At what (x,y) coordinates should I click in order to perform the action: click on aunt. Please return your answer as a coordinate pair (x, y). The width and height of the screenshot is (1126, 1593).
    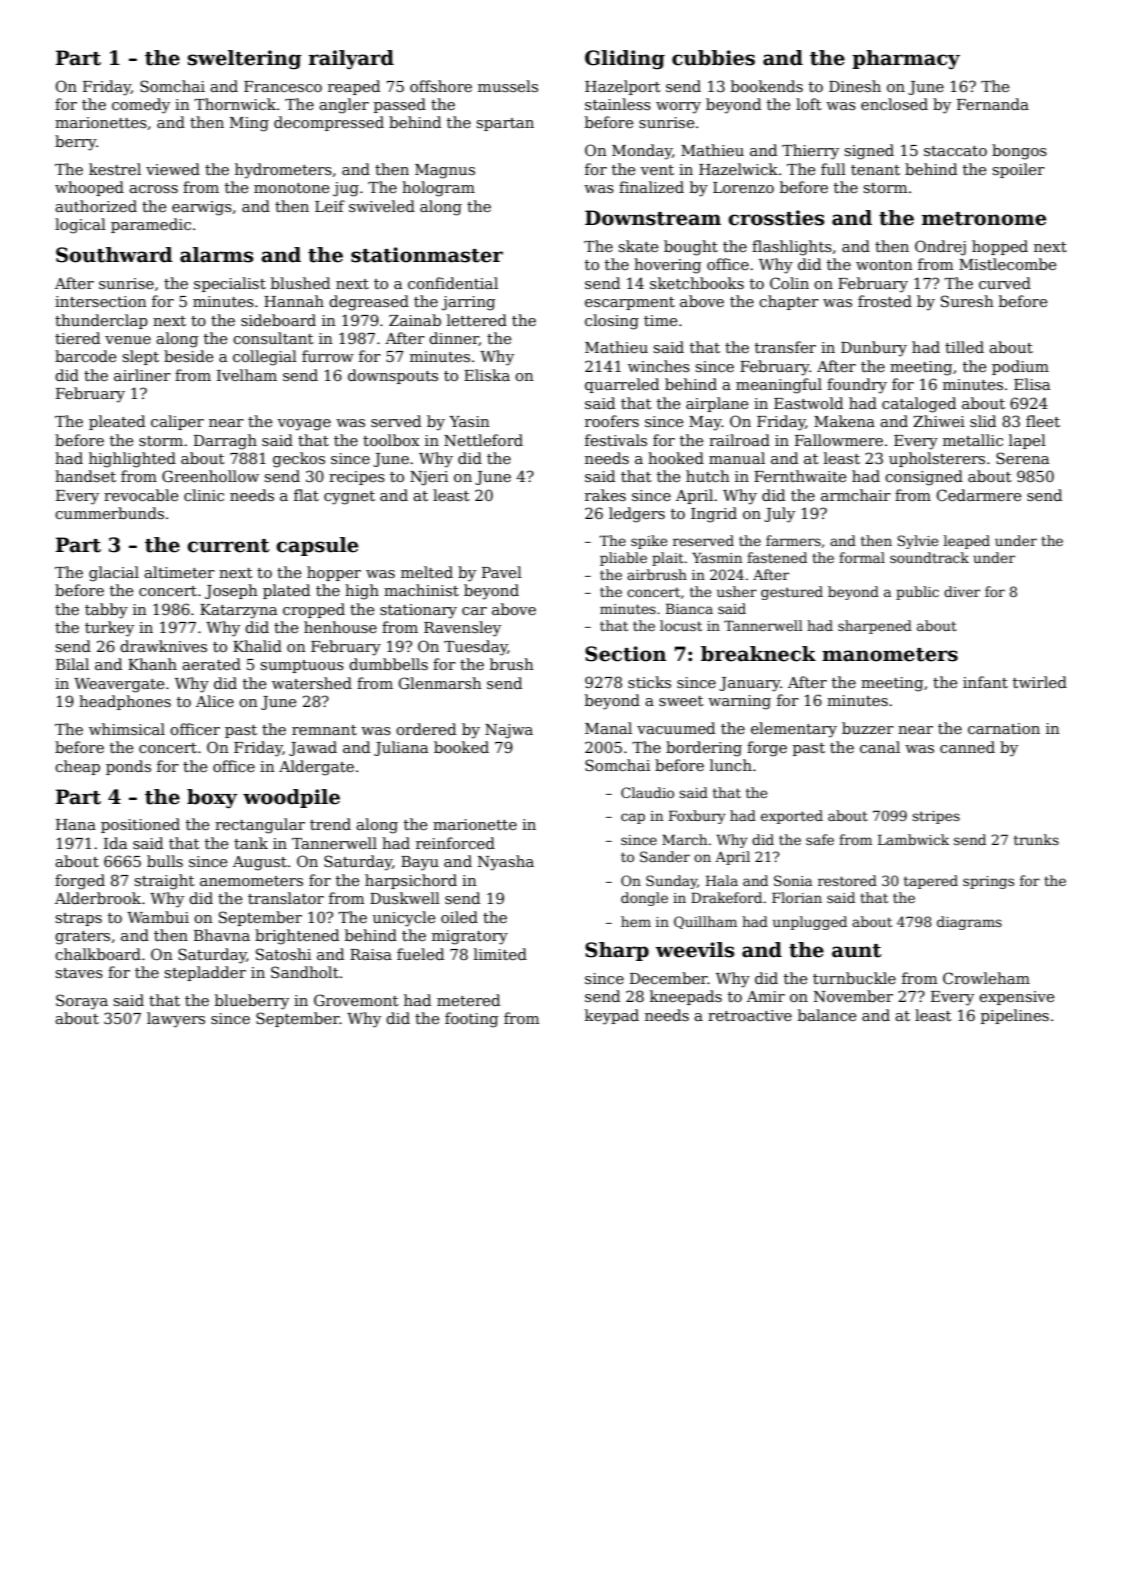
    Looking at the image, I should click on (856, 951).
